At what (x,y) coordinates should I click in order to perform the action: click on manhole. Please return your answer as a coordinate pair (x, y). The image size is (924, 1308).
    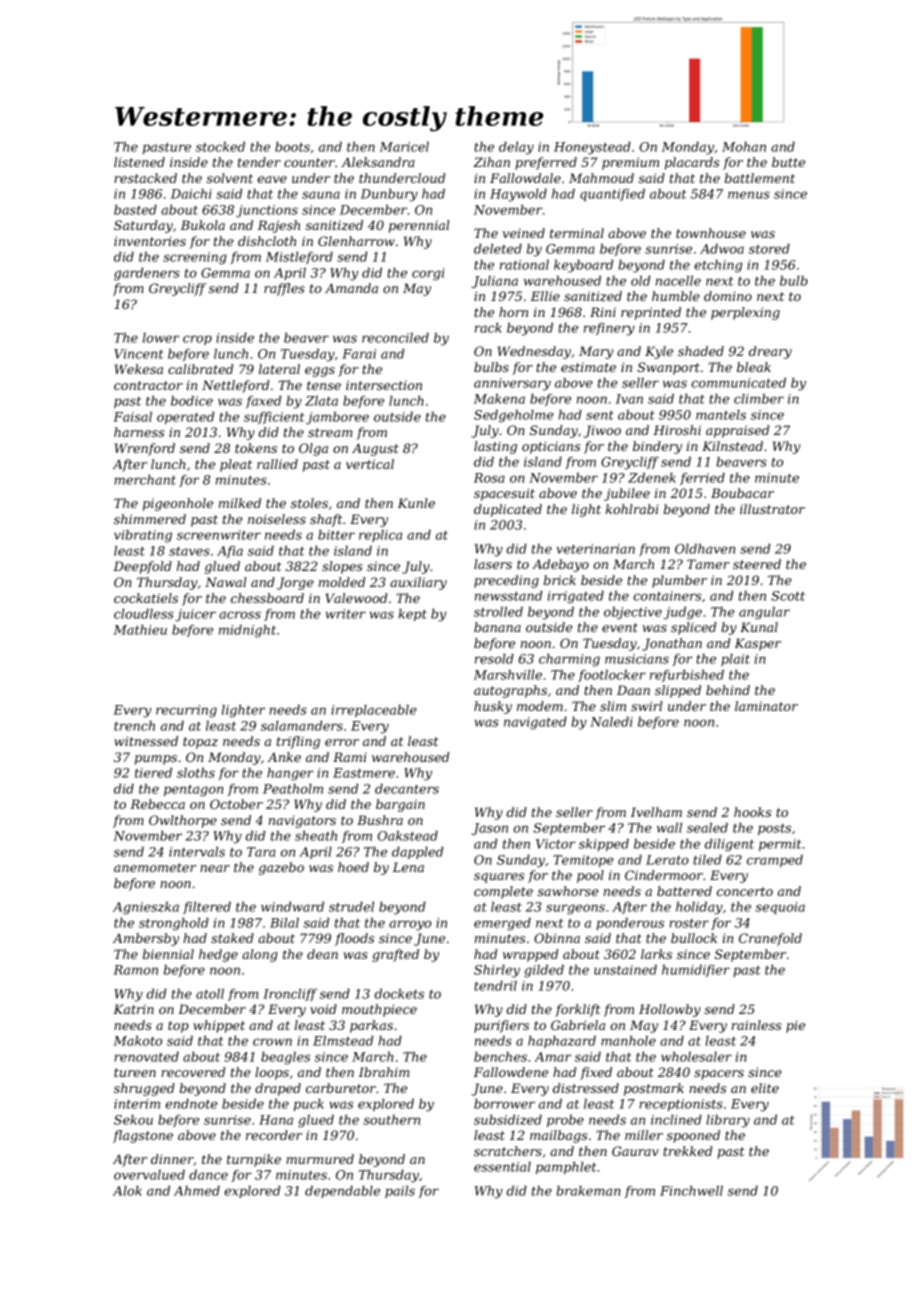
    Looking at the image, I should click on (628, 1040).
